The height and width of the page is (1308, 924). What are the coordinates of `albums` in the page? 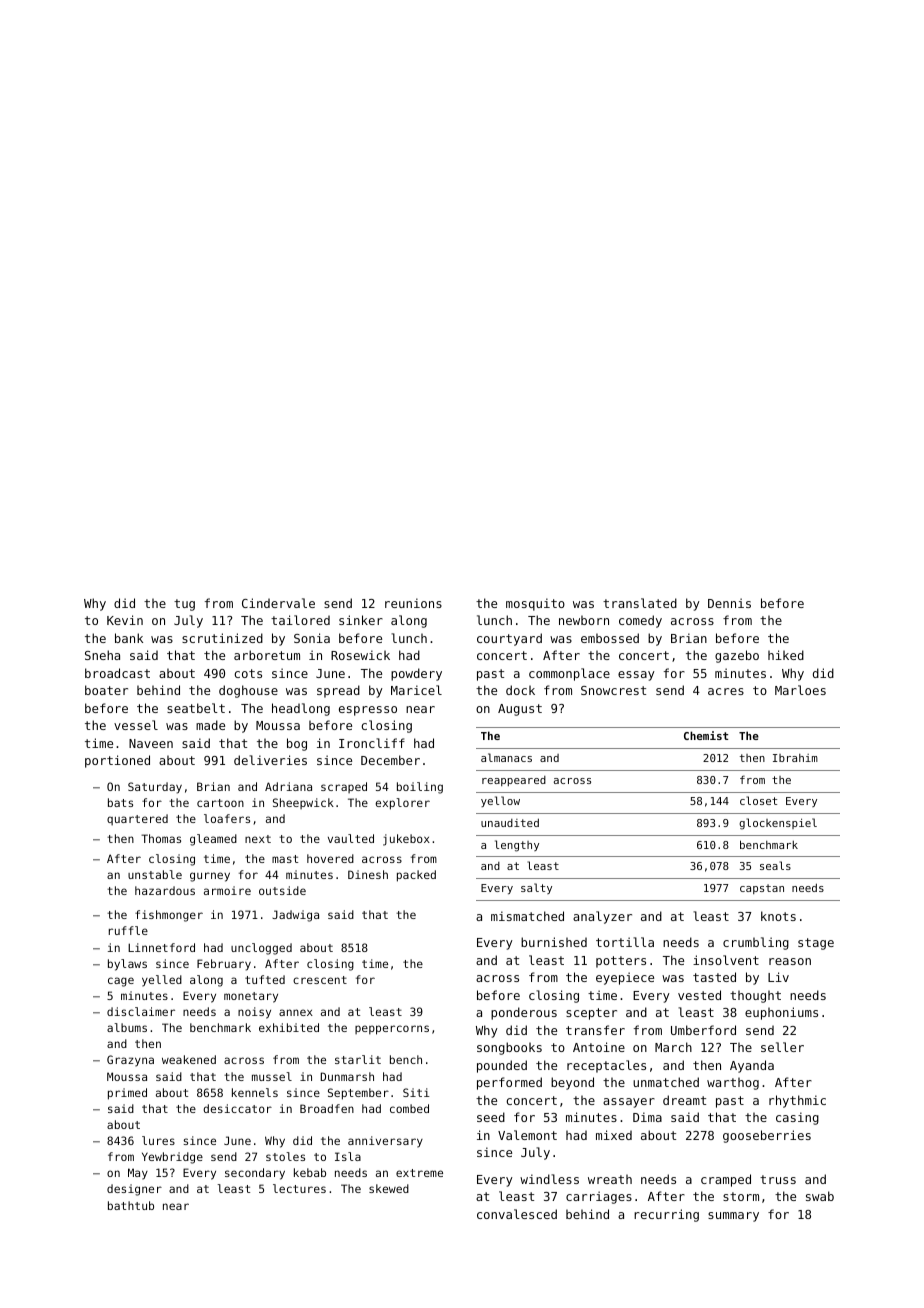 It's located at (127, 1027).
